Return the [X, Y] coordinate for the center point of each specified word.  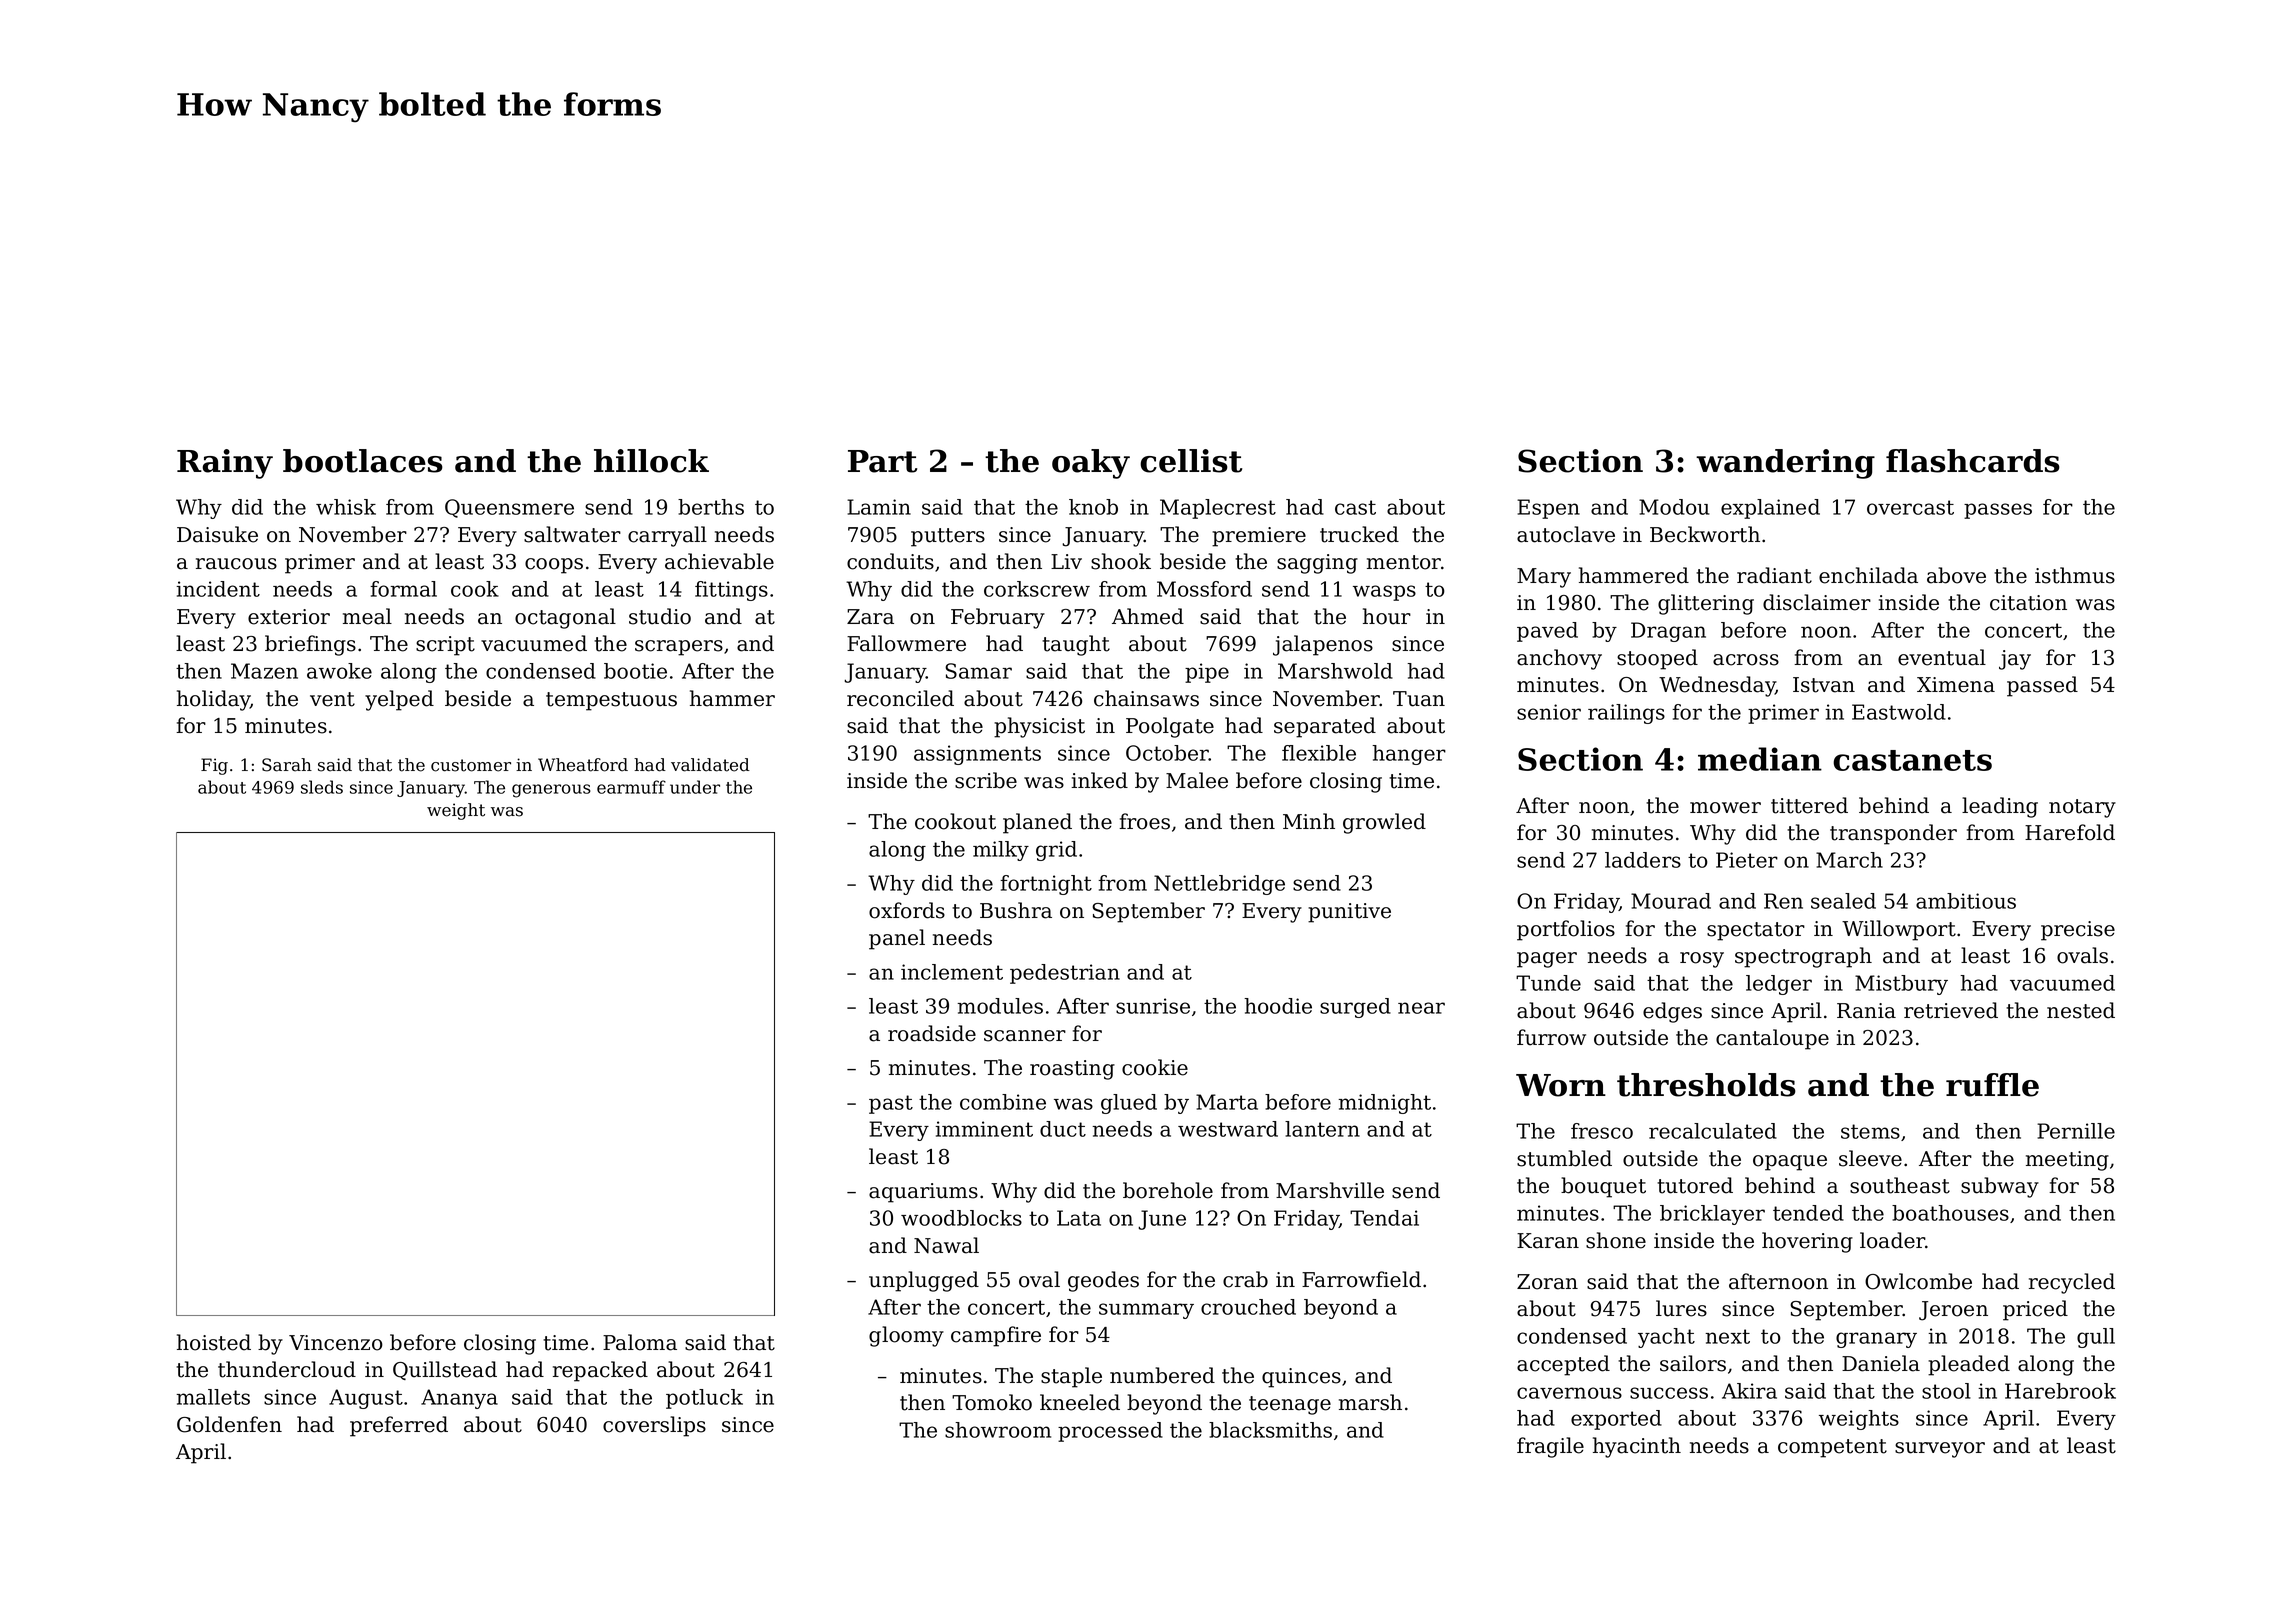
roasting [1072, 1070]
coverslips [654, 1426]
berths [711, 507]
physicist [1039, 727]
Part [882, 461]
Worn [1561, 1085]
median [1760, 759]
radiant [1774, 575]
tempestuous [611, 701]
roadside [932, 1033]
